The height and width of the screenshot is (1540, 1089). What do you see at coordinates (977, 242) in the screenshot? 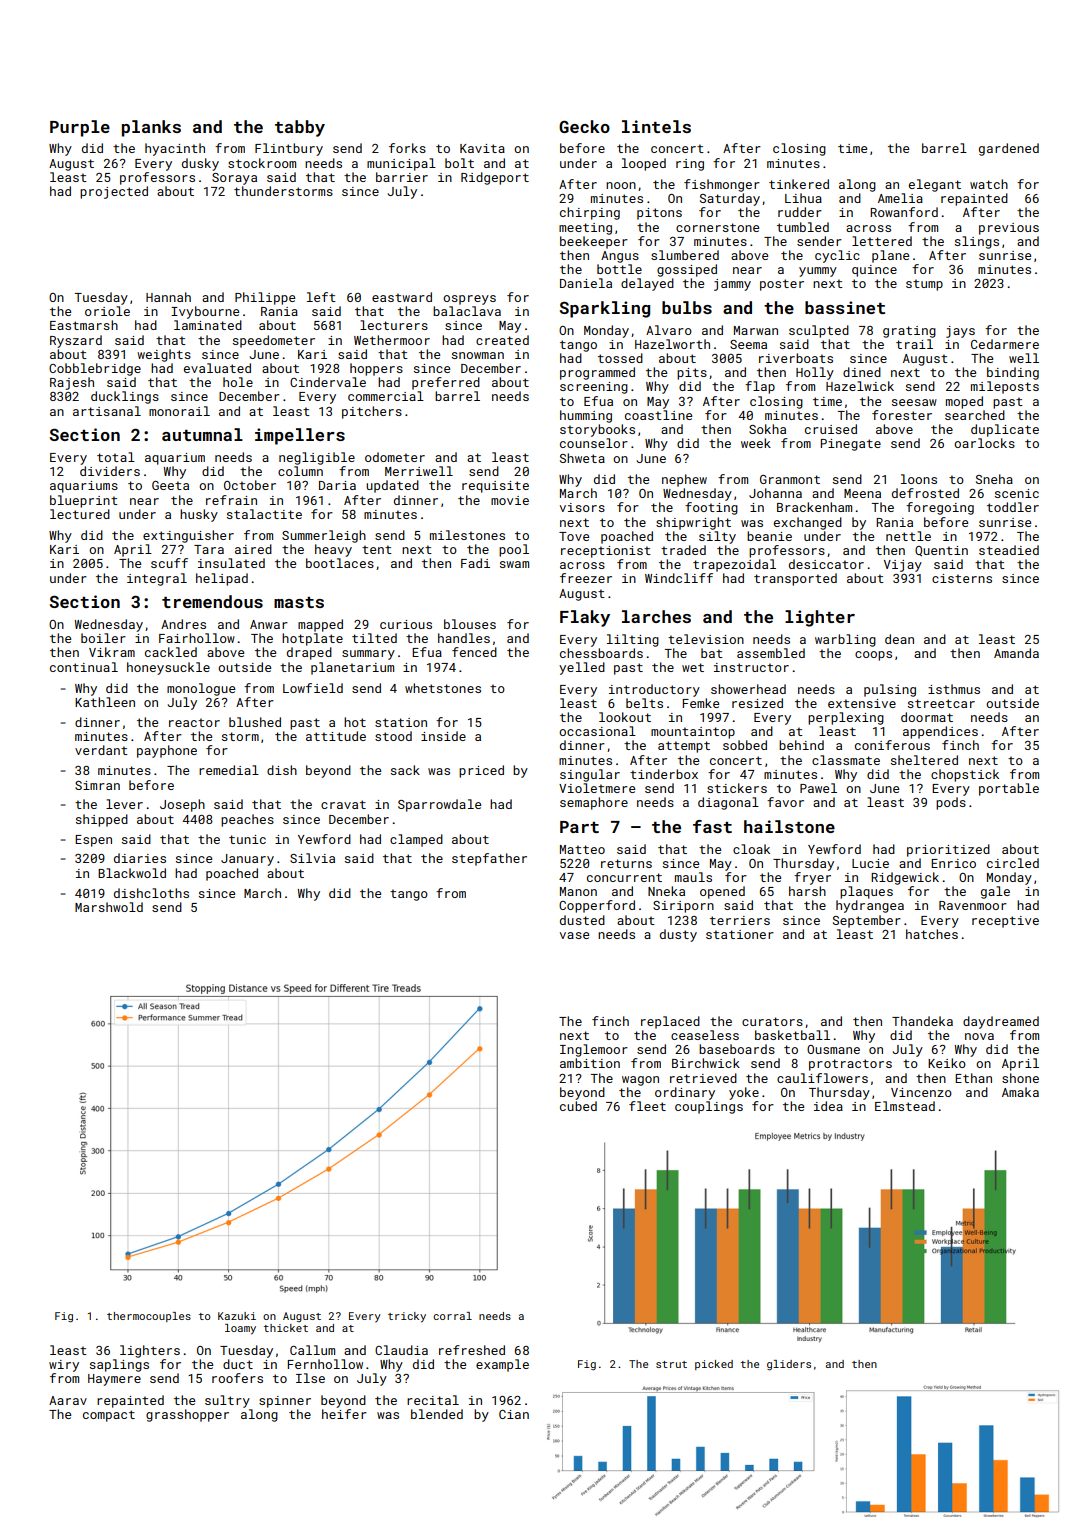
I see `slings` at bounding box center [977, 242].
